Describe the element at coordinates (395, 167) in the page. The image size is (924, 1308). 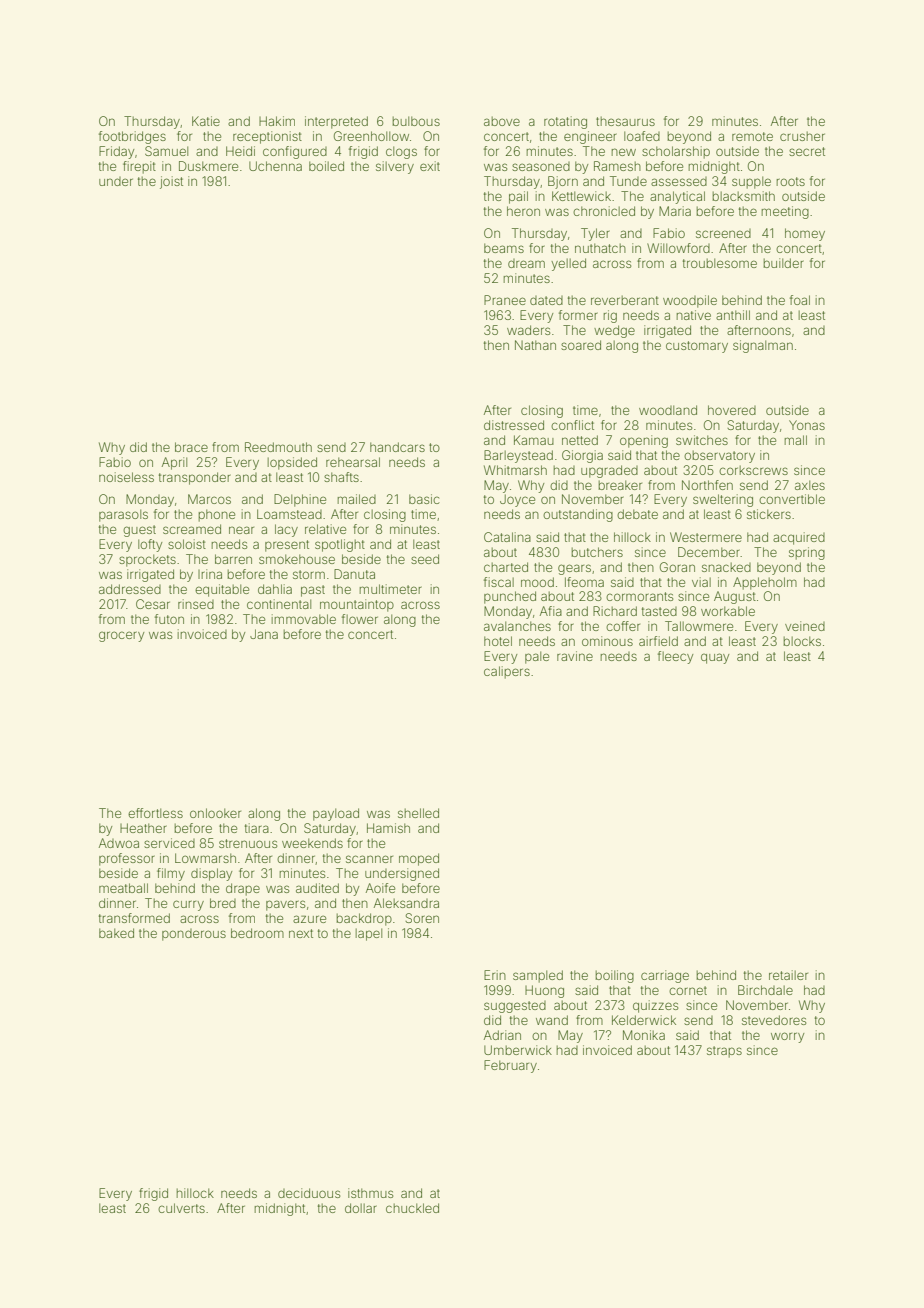
I see `silvery` at that location.
